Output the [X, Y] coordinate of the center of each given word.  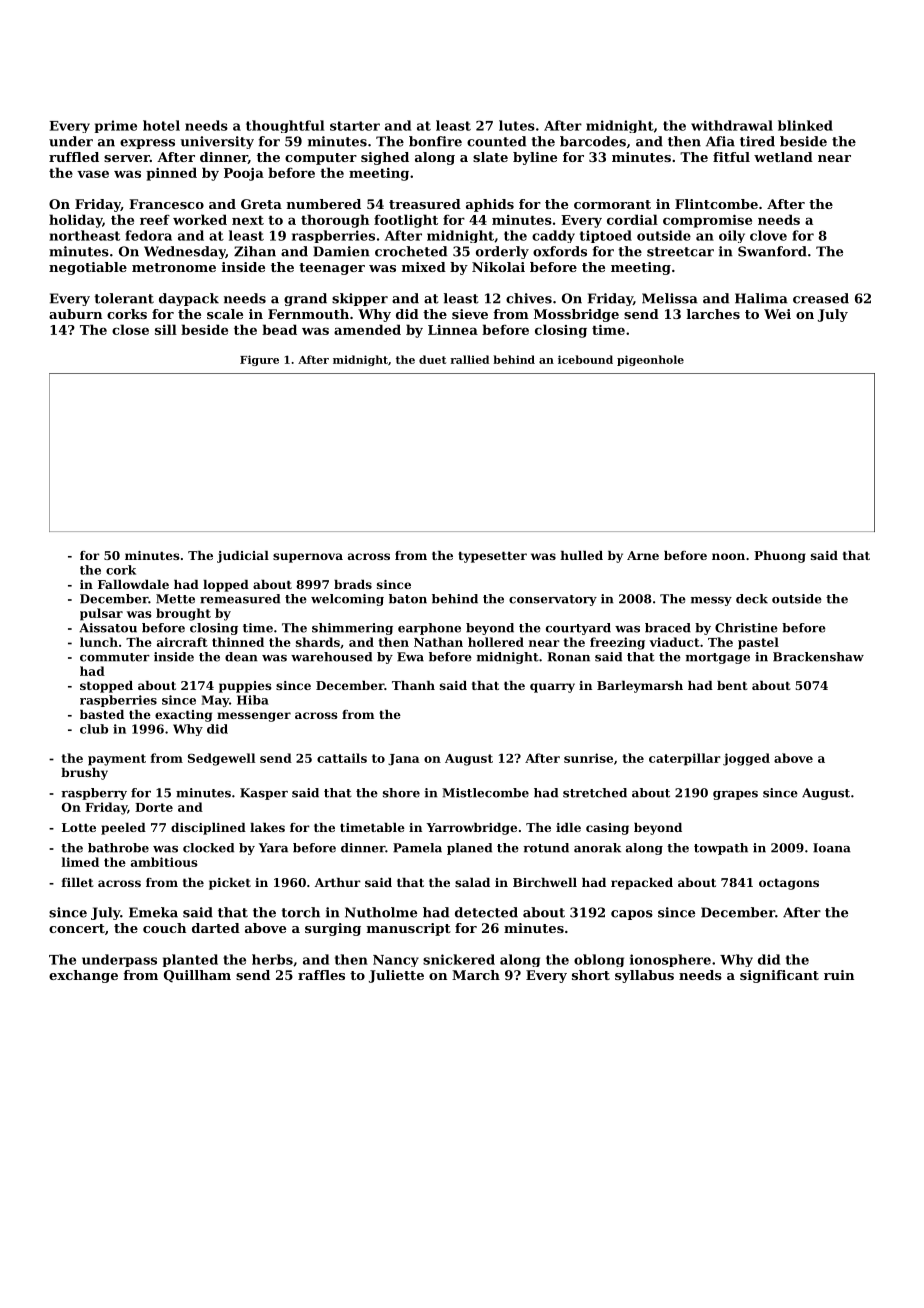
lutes [517, 125]
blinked [805, 125]
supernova [308, 558]
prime [116, 126]
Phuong [780, 557]
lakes [267, 827]
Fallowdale [133, 584]
